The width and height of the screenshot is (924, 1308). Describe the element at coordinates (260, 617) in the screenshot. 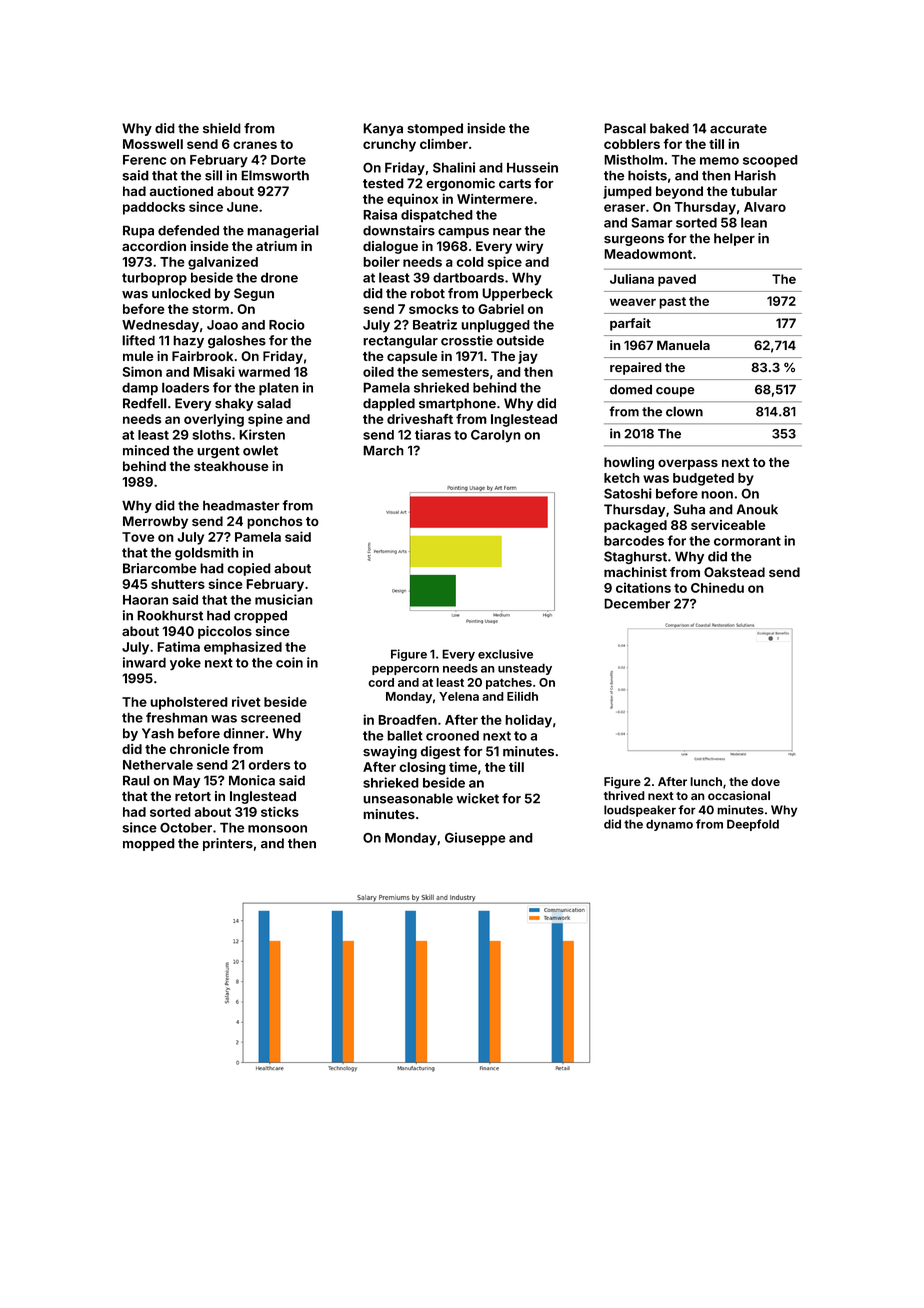

I see `cropped` at that location.
